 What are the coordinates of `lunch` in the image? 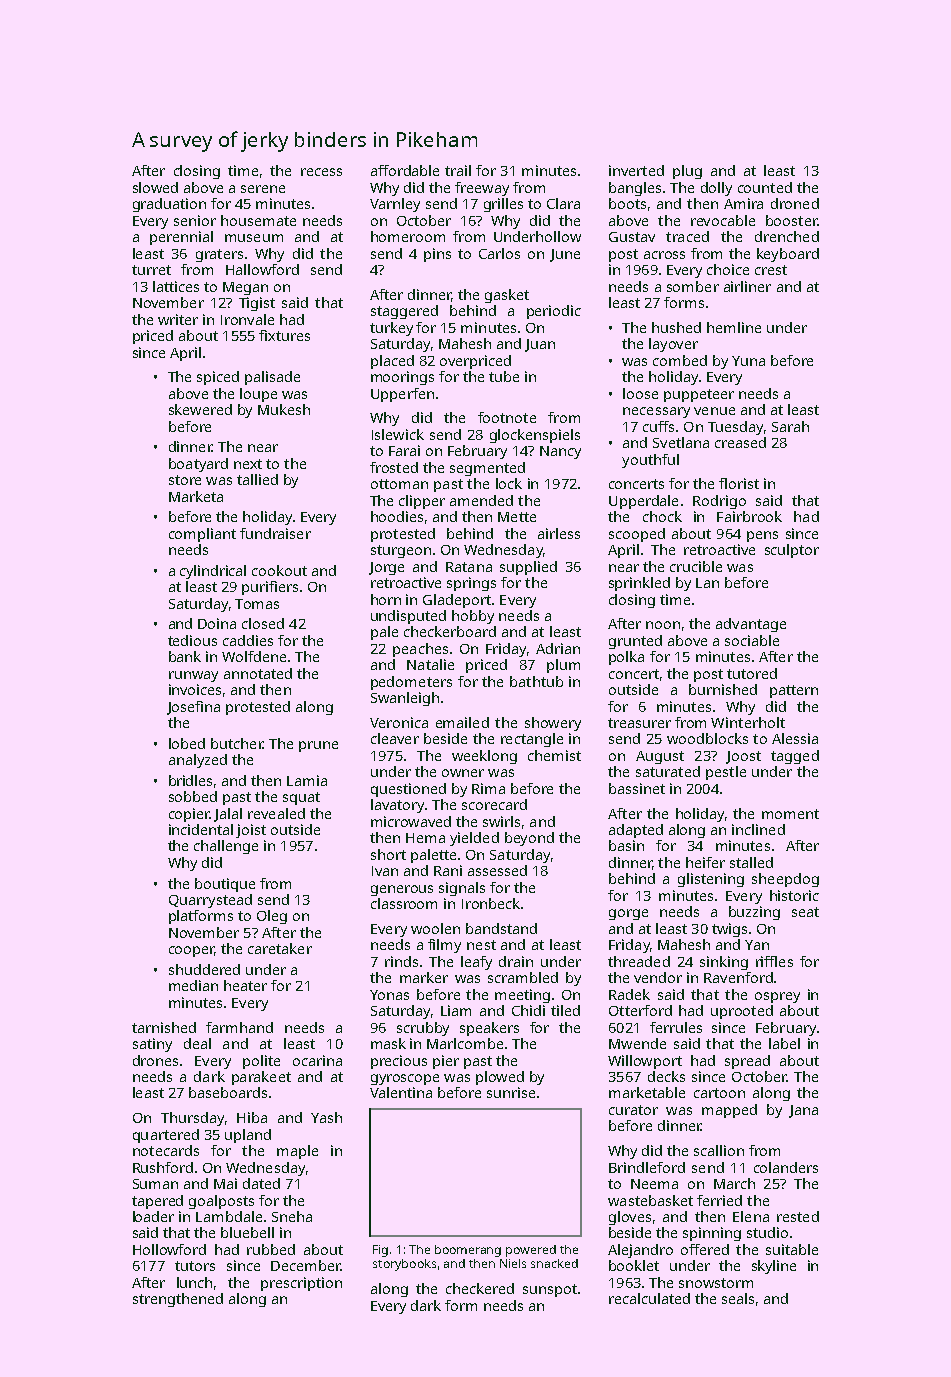 It's located at (194, 1282).
